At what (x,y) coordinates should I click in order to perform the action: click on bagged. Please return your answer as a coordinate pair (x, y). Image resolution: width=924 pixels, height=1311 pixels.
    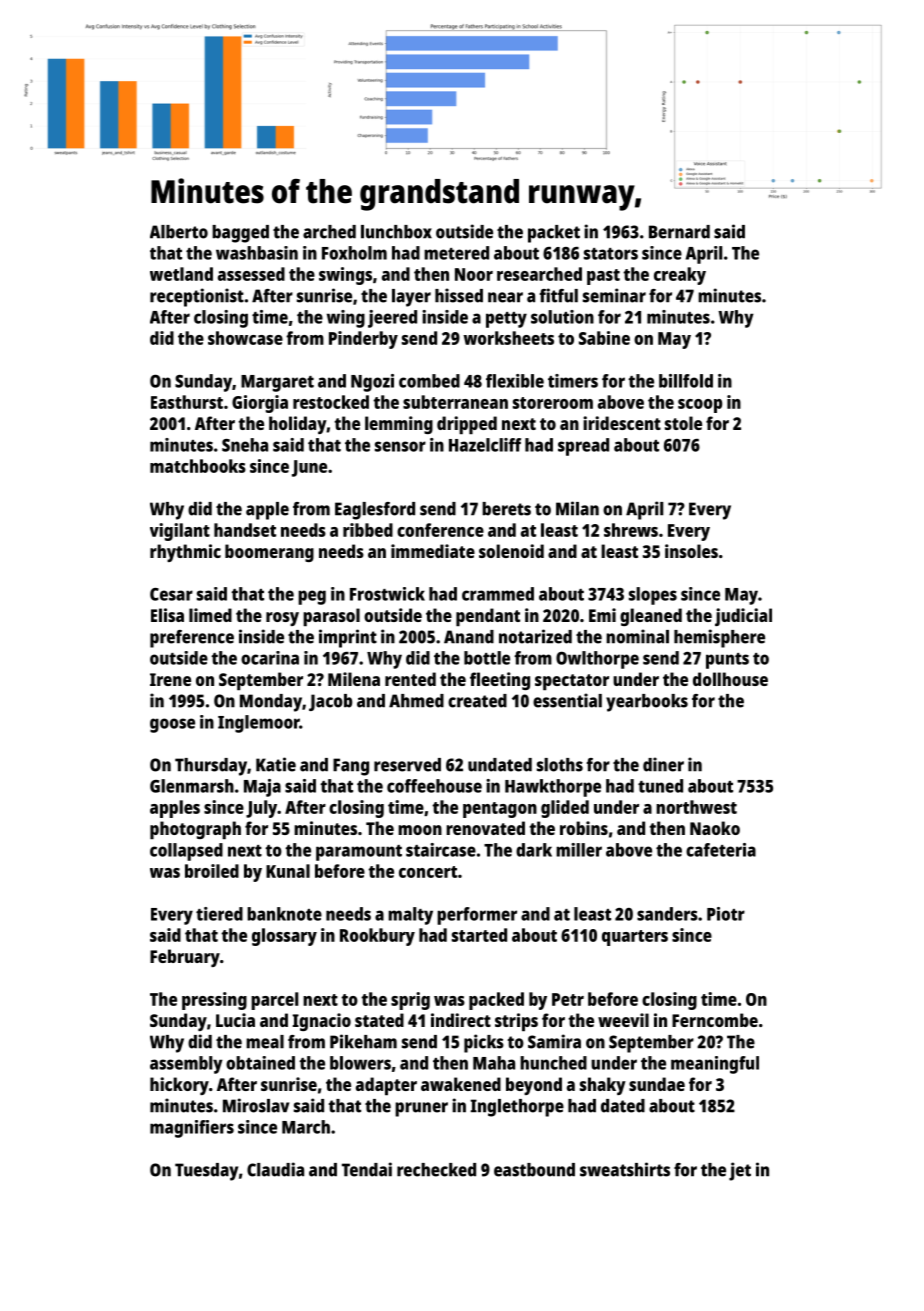
    Looking at the image, I should click on (240, 234).
